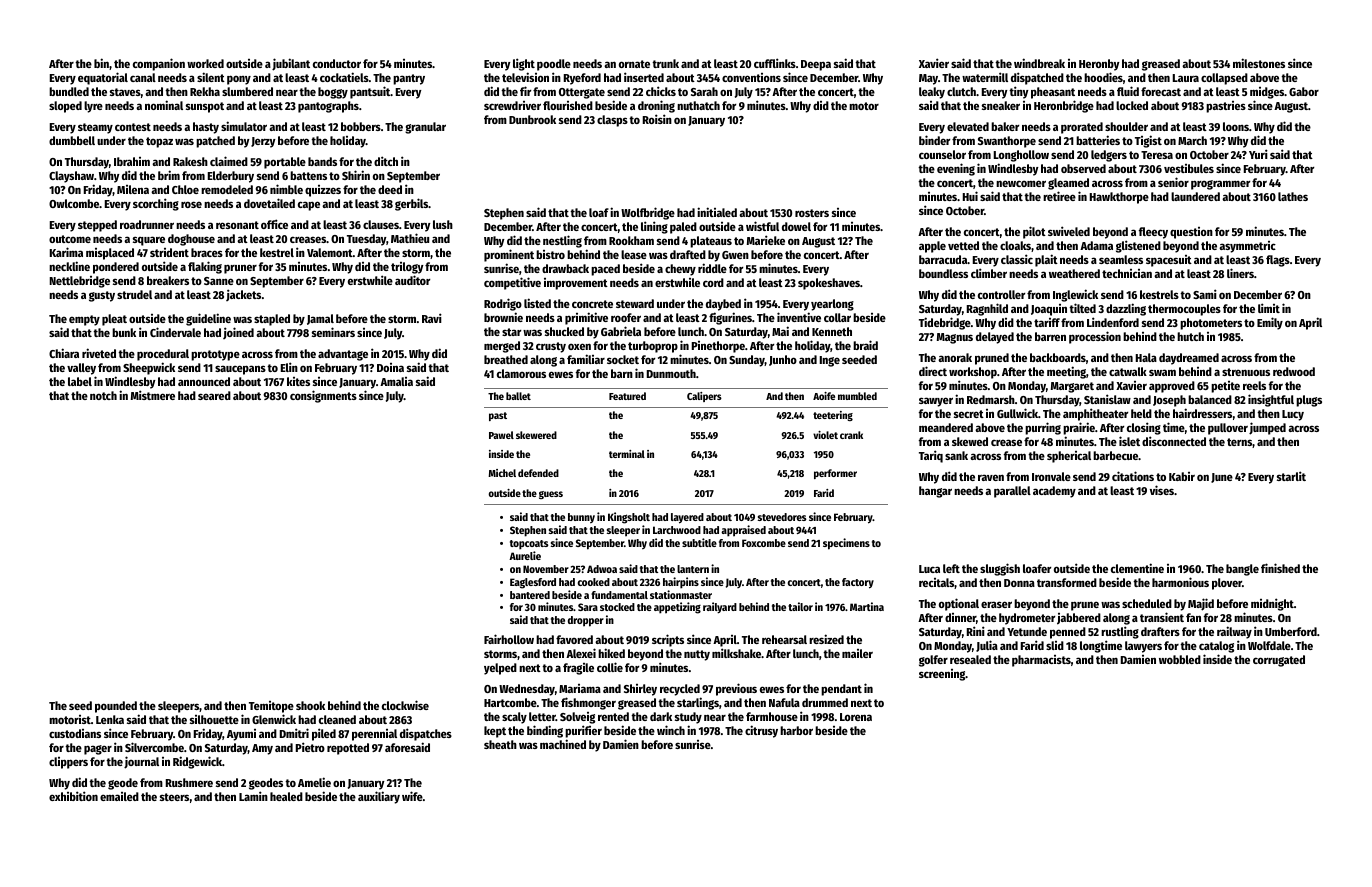 The image size is (1372, 887). What do you see at coordinates (1162, 490) in the page?
I see `vises` at bounding box center [1162, 490].
